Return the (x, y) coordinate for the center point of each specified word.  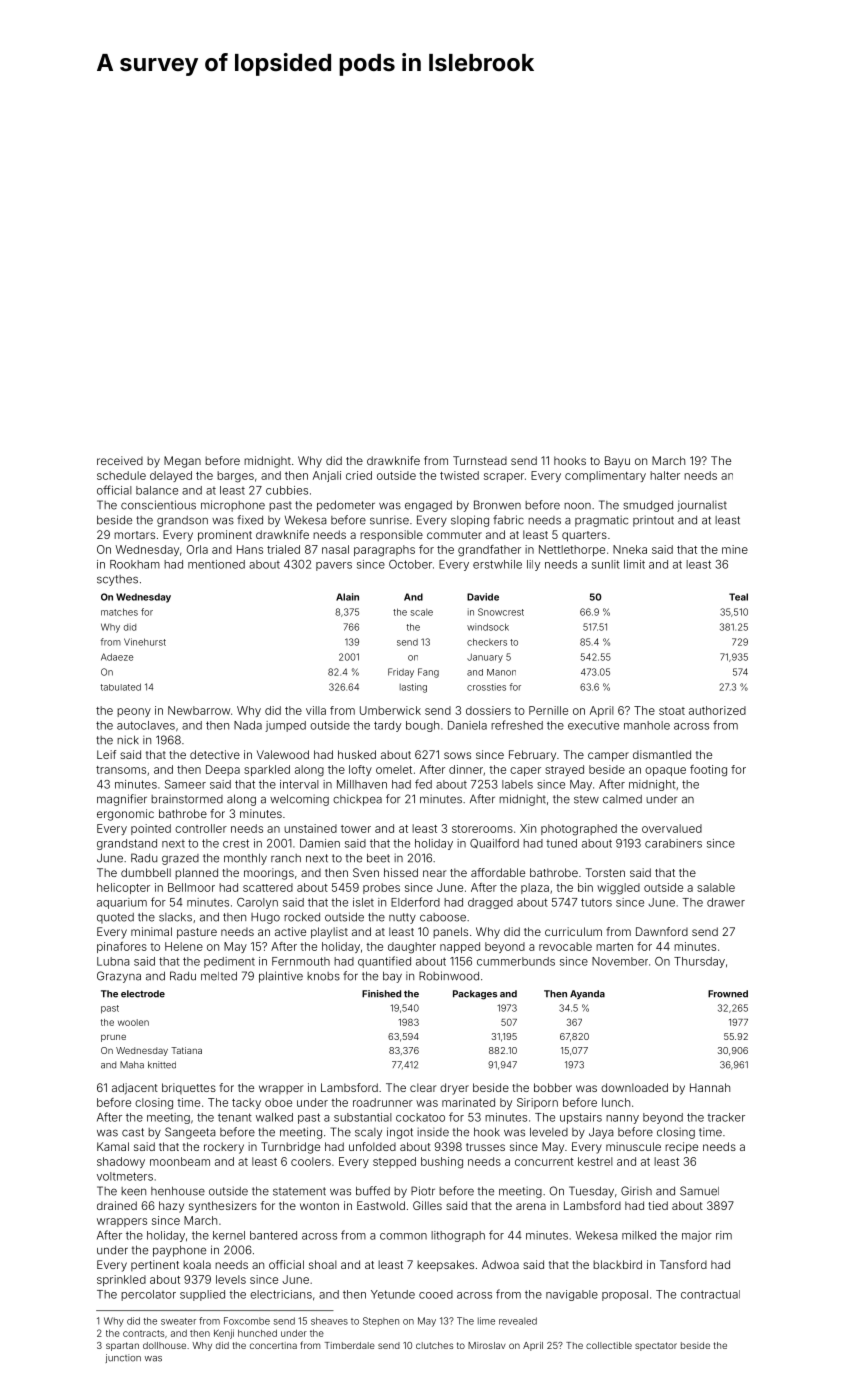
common (403, 1236)
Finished (381, 994)
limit (634, 564)
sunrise (389, 520)
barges (235, 477)
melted (219, 976)
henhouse (178, 1191)
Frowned (728, 994)
